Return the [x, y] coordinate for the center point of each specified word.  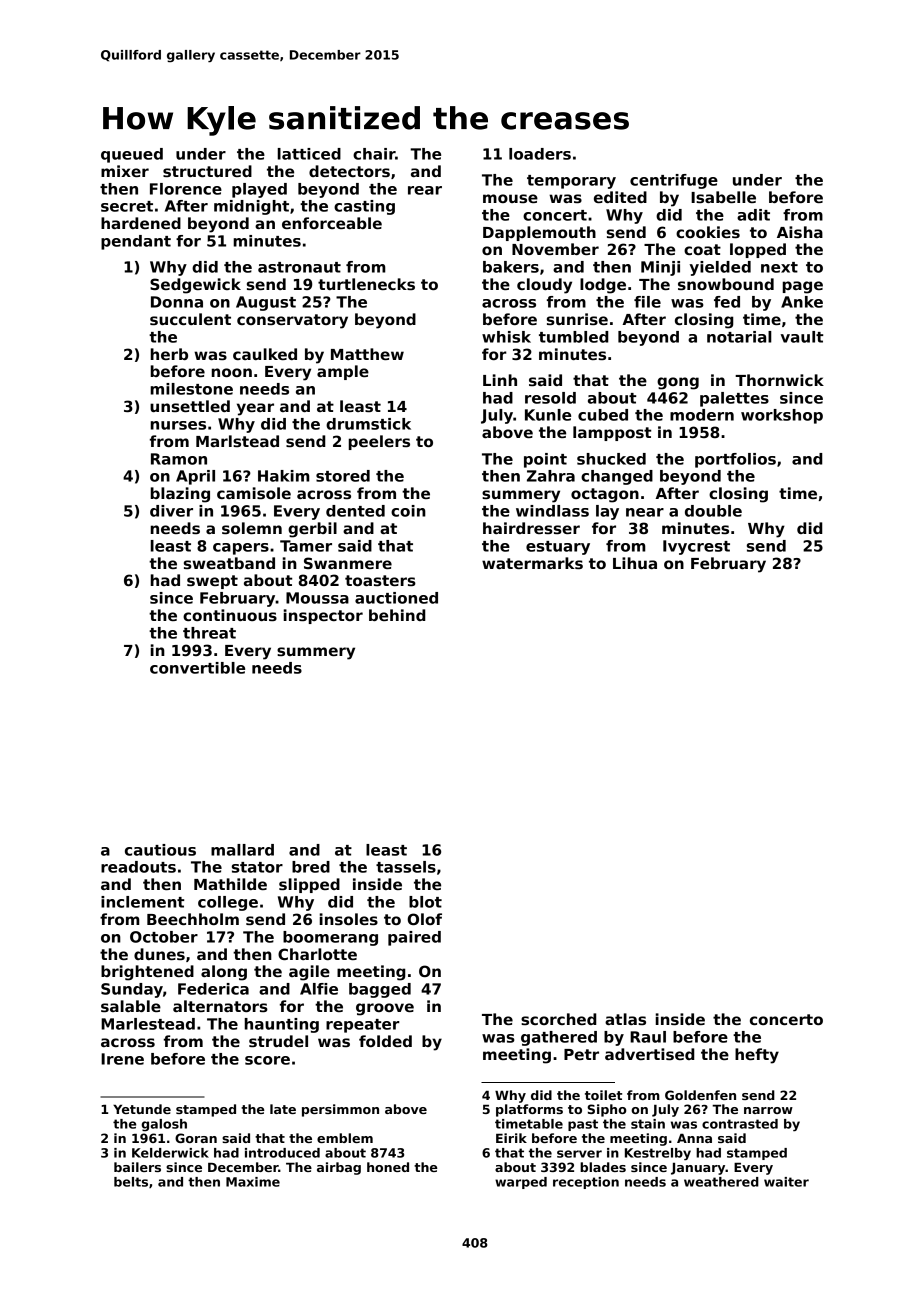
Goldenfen [700, 1095]
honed [388, 1167]
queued [132, 155]
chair [374, 154]
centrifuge [674, 181]
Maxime [253, 1182]
